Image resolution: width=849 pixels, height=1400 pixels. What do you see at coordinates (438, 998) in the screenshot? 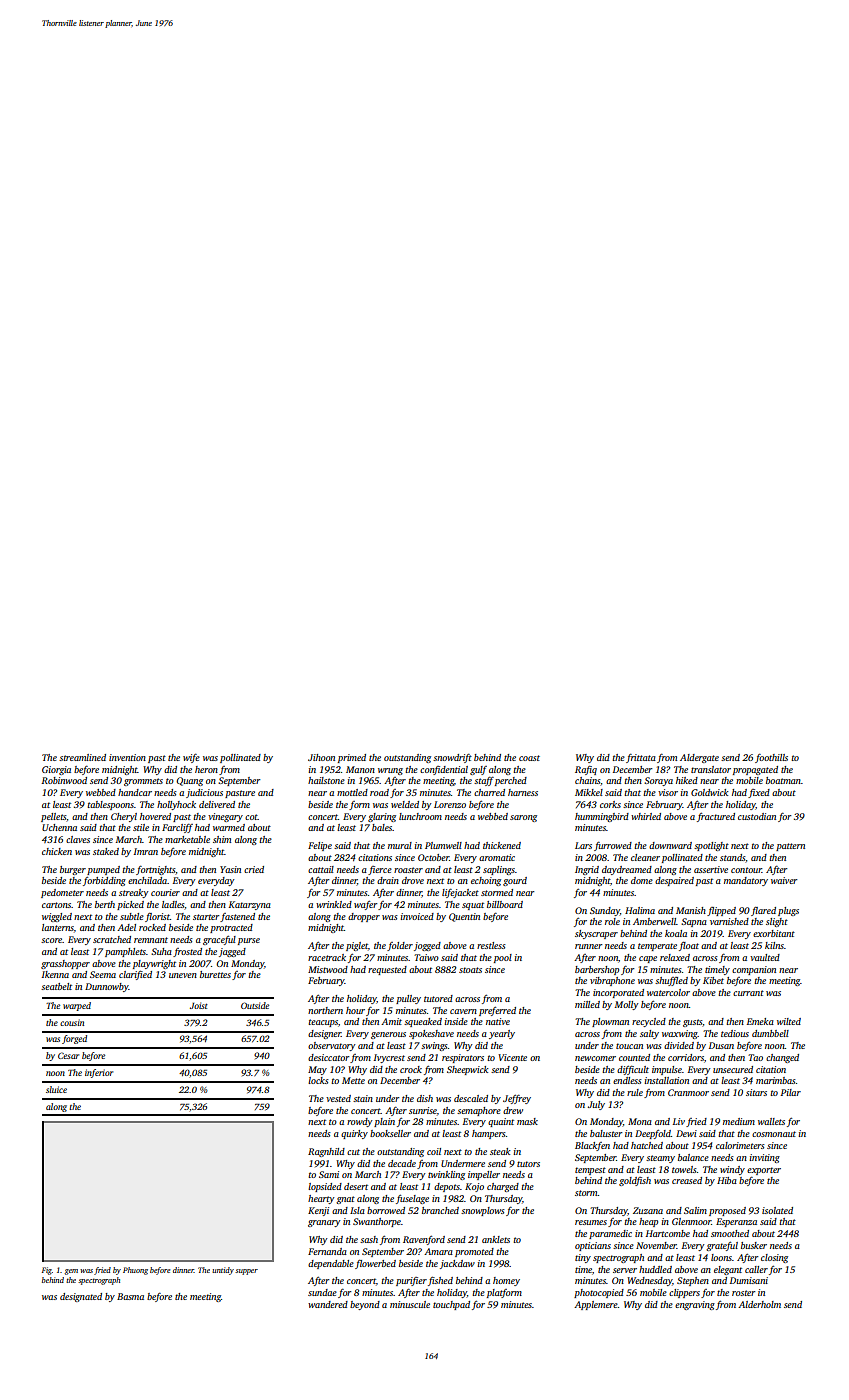
I see `tutored` at bounding box center [438, 998].
